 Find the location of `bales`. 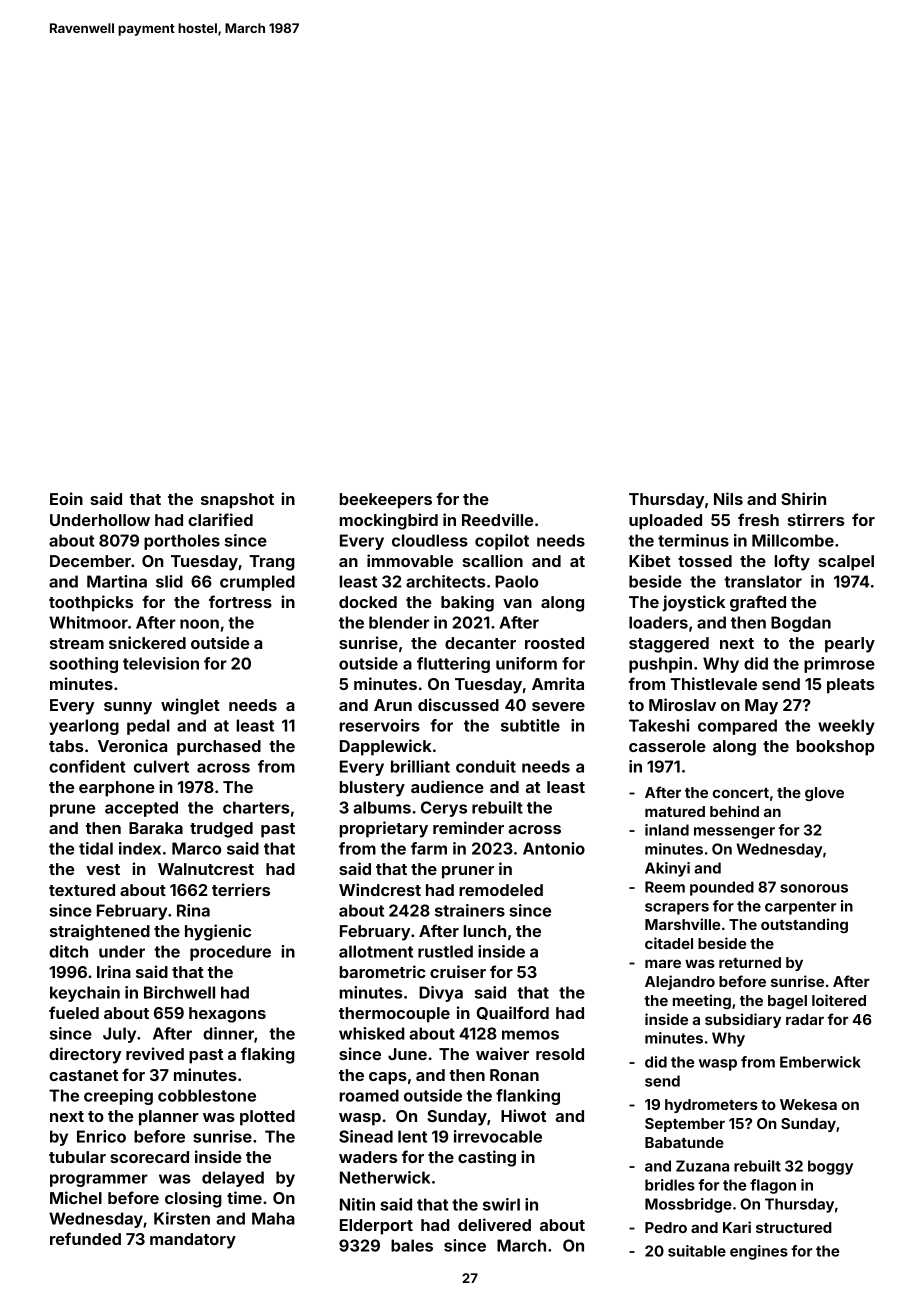

bales is located at coordinates (412, 1245).
